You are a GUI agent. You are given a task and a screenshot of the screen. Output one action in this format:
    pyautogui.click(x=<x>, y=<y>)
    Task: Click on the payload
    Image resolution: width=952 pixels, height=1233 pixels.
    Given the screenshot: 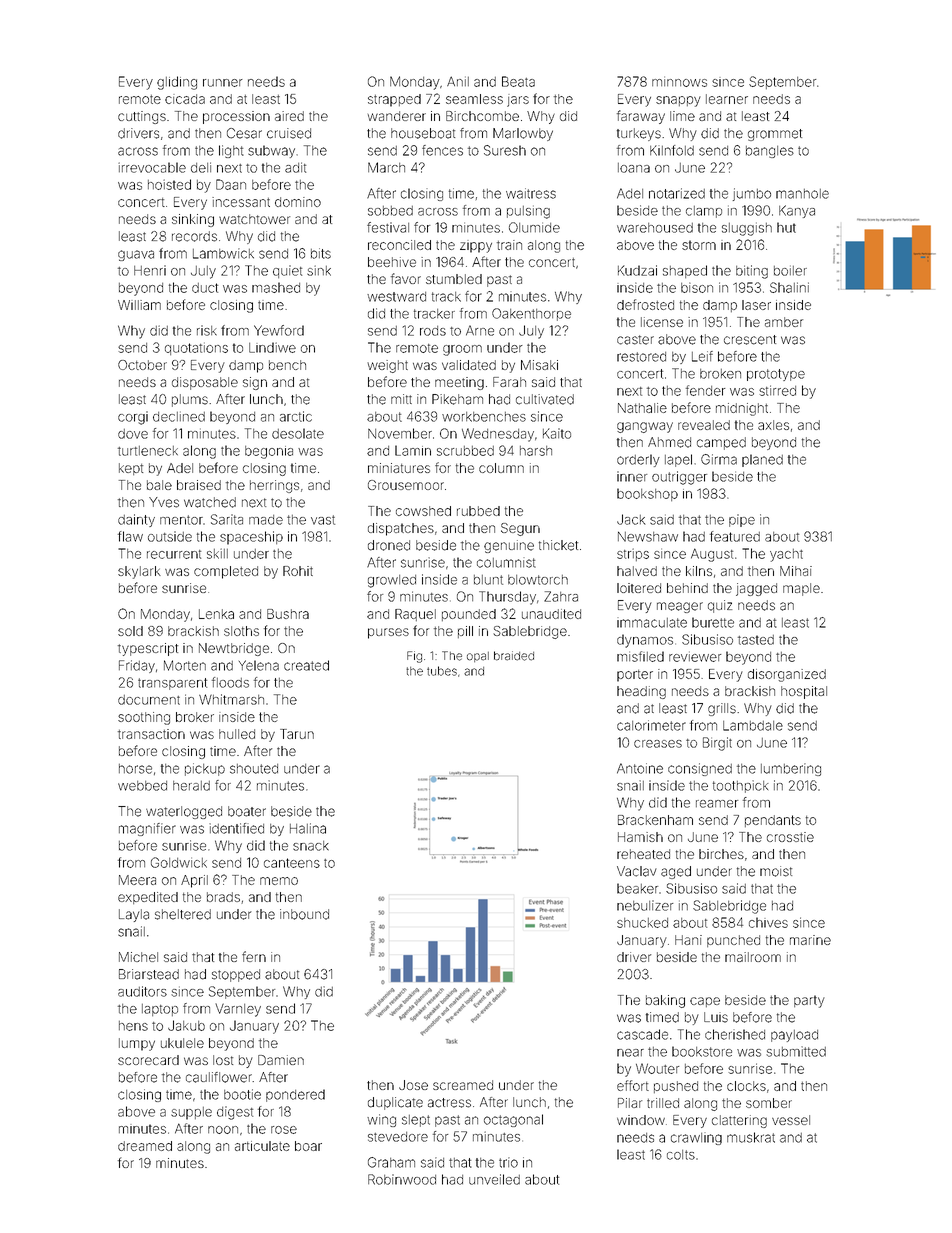 What is the action you would take?
    pyautogui.click(x=794, y=1036)
